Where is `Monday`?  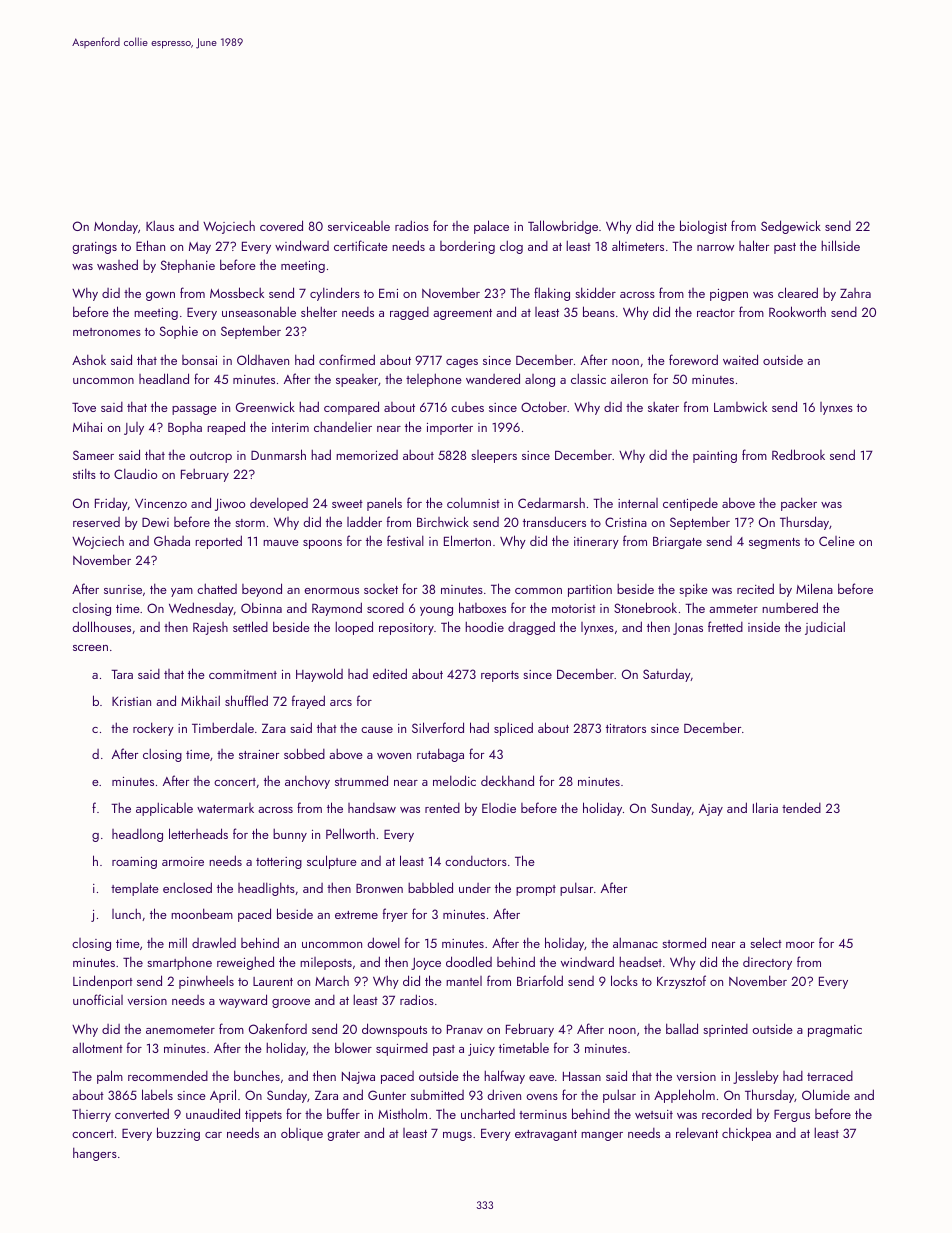
Monday is located at coordinates (116, 227).
